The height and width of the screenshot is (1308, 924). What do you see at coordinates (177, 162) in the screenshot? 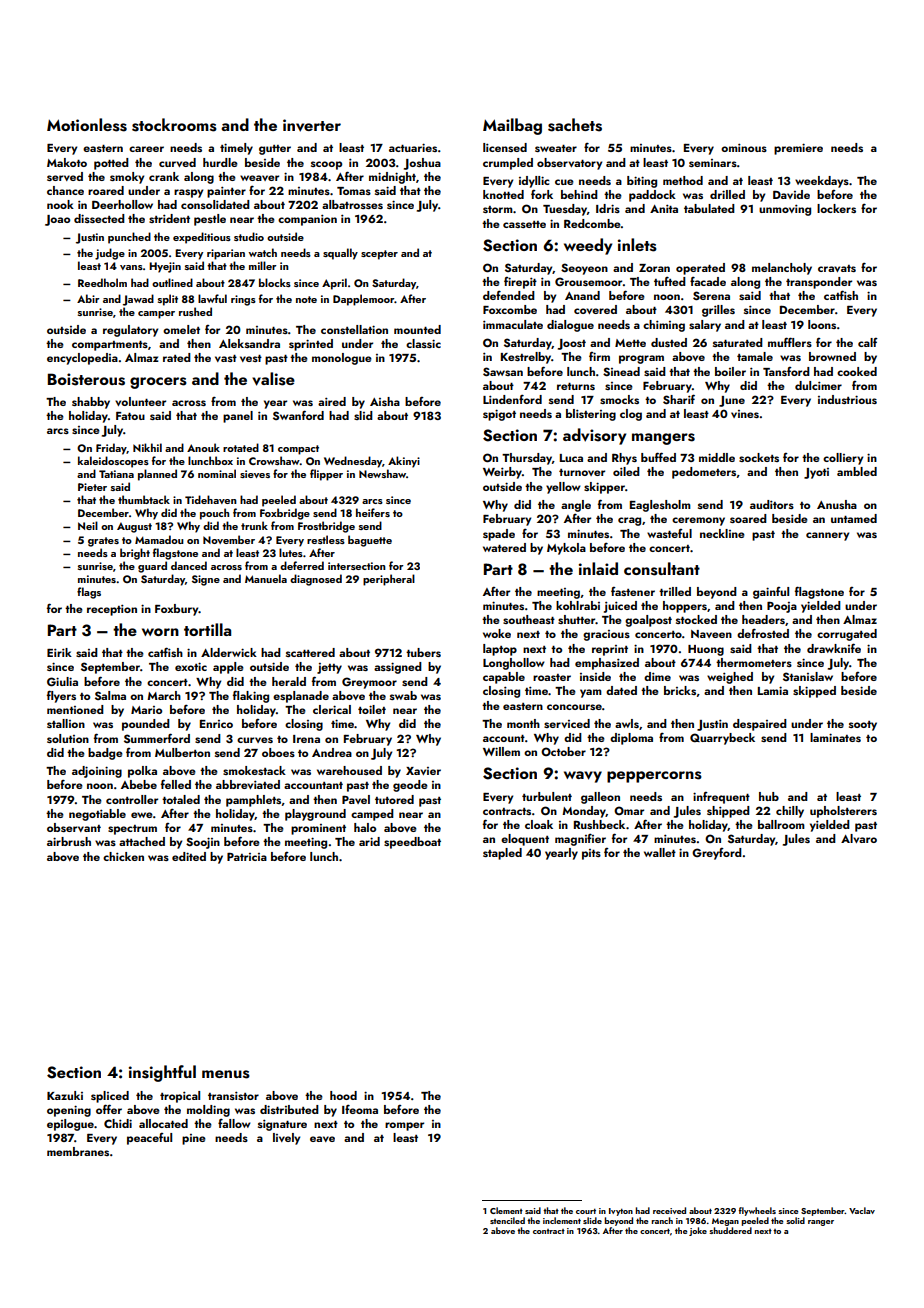
I see `curved` at bounding box center [177, 162].
